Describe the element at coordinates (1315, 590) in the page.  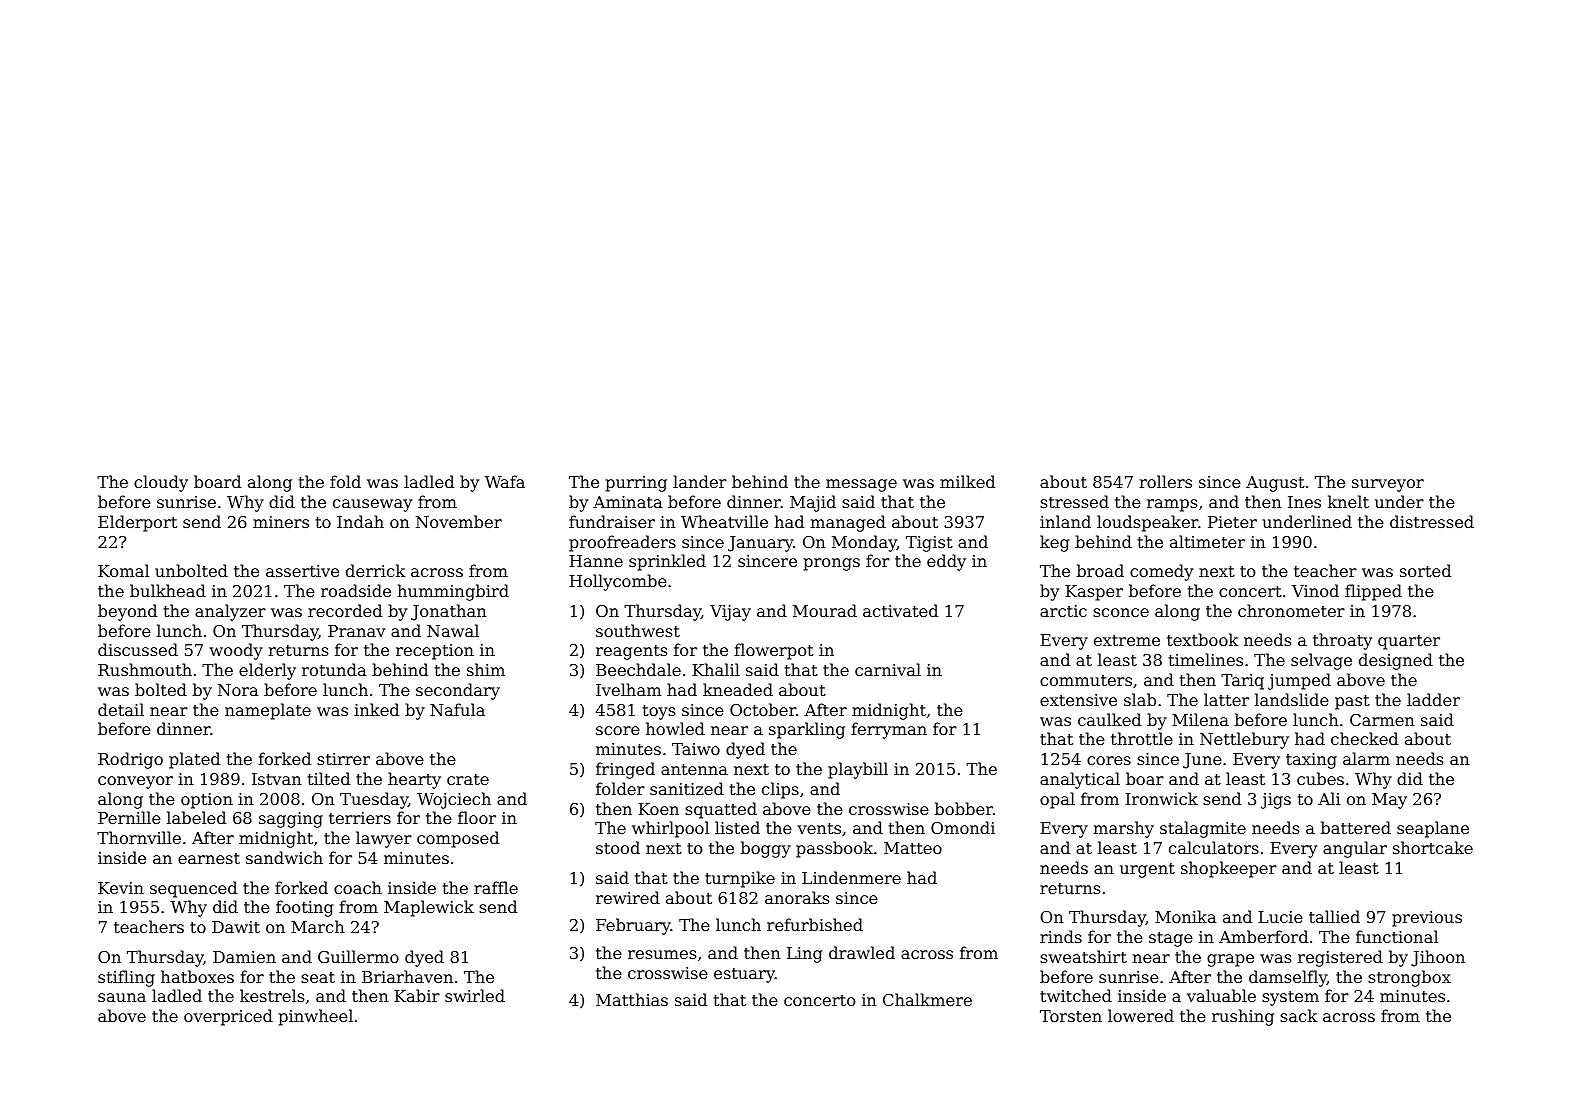
I see `Vinod` at that location.
